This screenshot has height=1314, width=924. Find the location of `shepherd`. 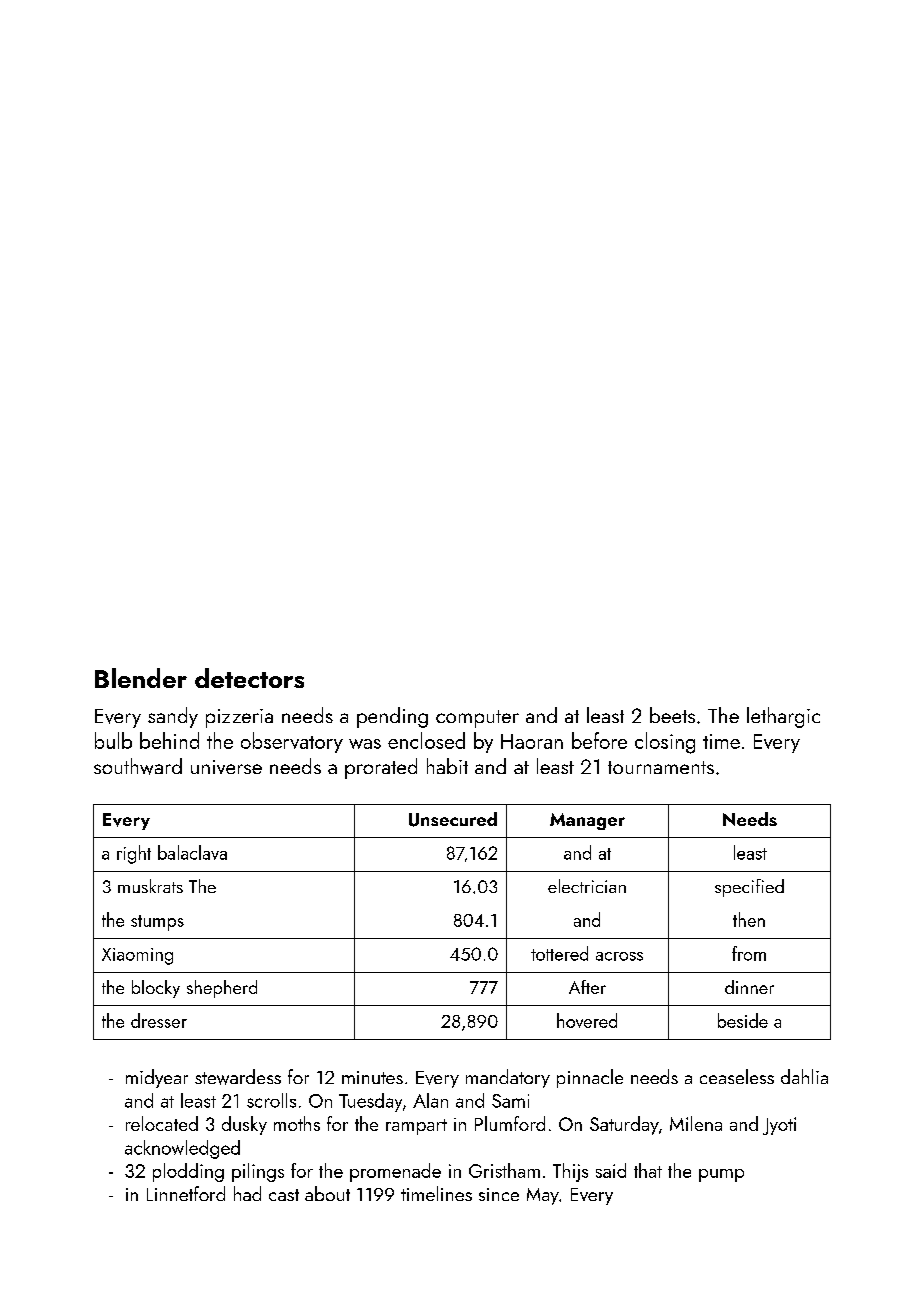

shepherd is located at coordinates (222, 989).
